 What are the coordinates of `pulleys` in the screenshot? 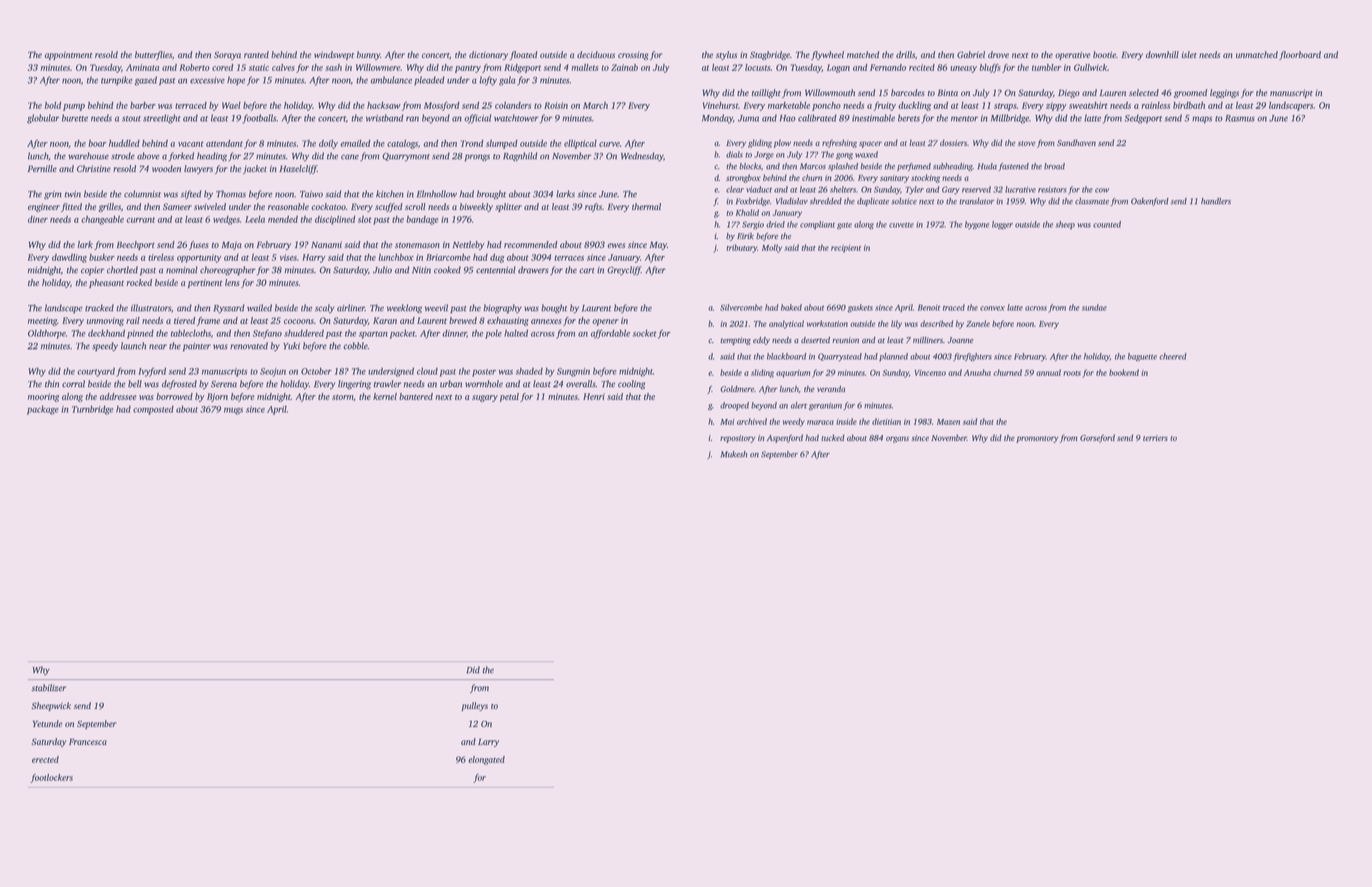 It's located at (474, 706).
